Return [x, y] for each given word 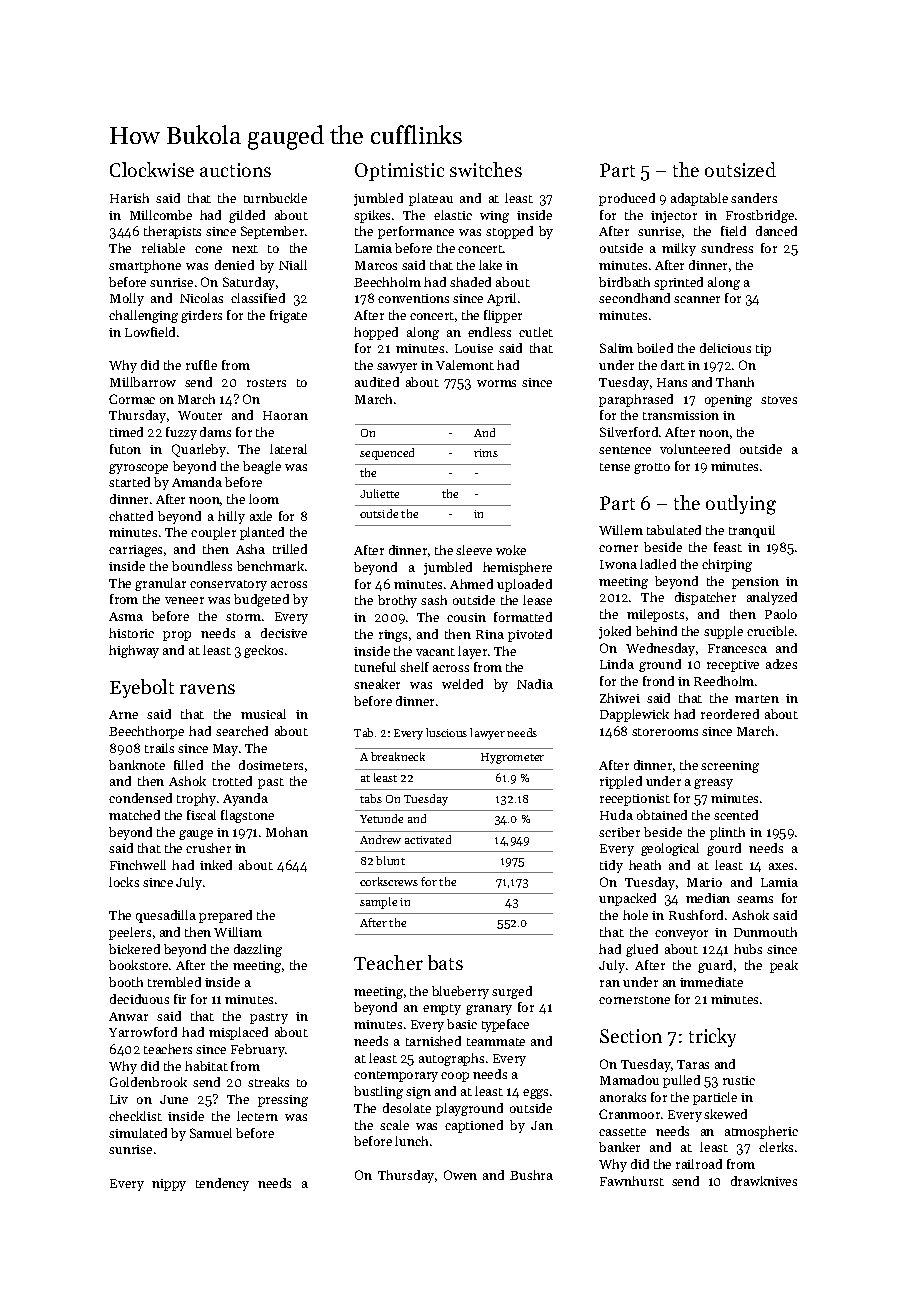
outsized [740, 169]
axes [781, 866]
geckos [263, 651]
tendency [222, 1184]
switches [486, 169]
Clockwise [152, 169]
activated [428, 839]
